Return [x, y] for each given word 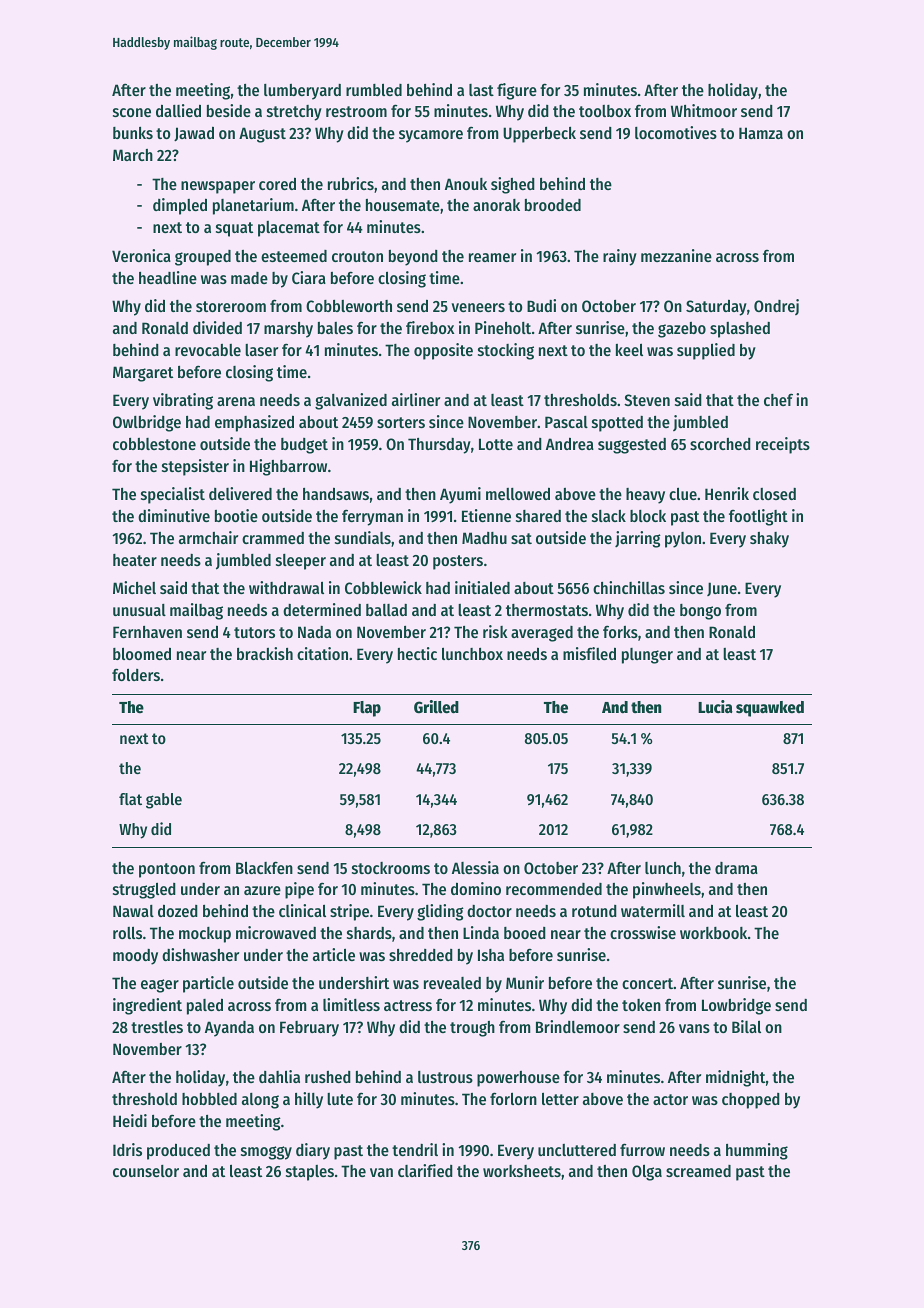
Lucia [715, 707]
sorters [401, 422]
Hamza [761, 133]
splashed [740, 330]
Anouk [466, 184]
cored [277, 184]
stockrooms [391, 868]
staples [310, 1173]
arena [236, 401]
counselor [146, 1171]
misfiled [589, 653]
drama [736, 868]
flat [130, 799]
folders [136, 674]
